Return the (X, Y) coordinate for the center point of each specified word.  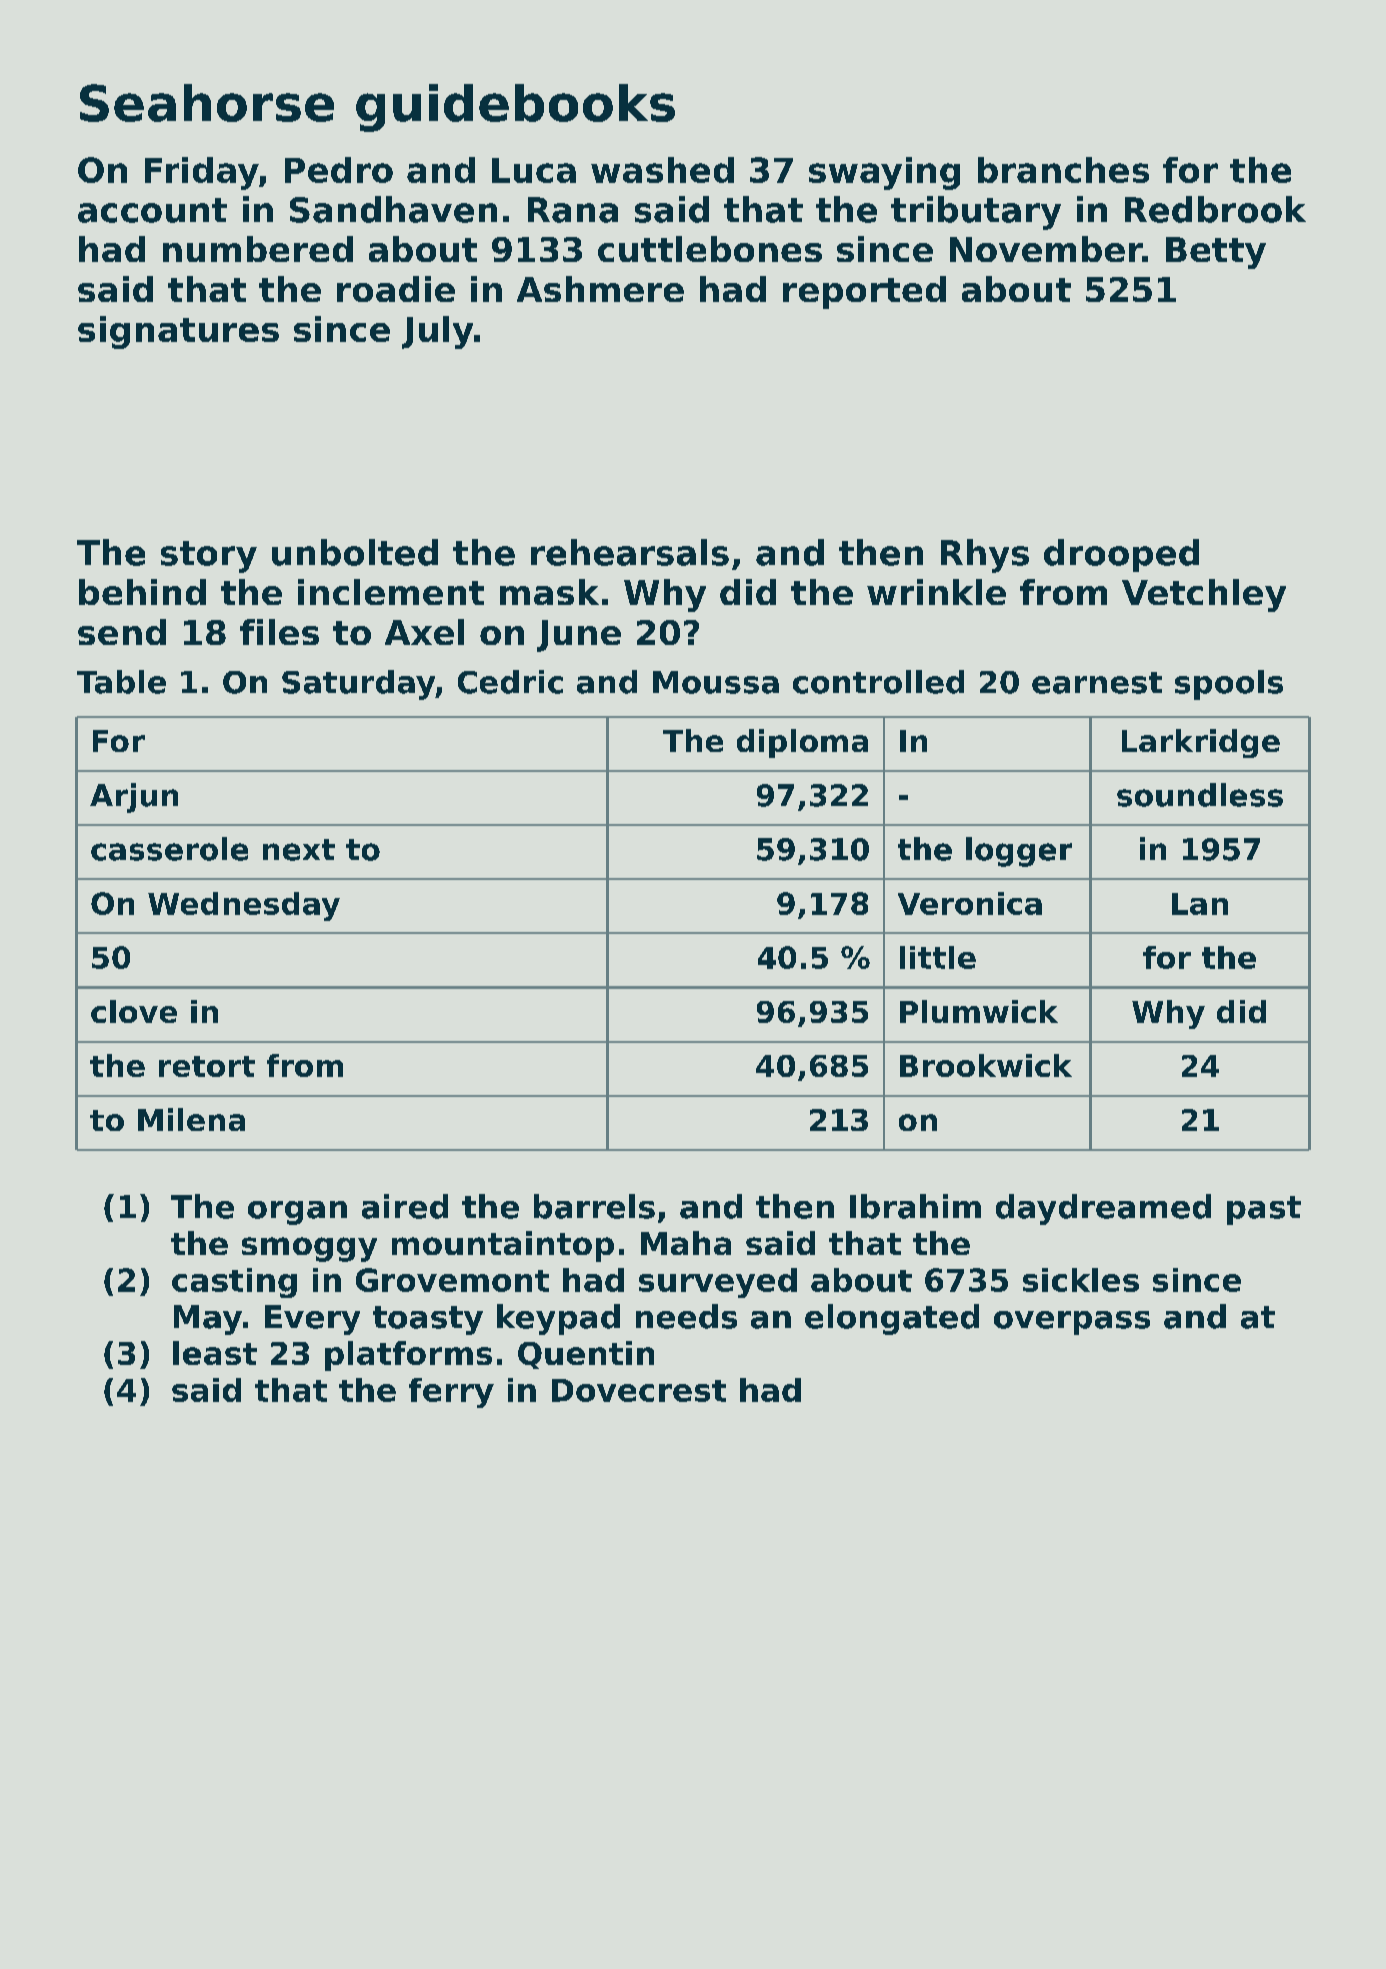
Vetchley (1204, 595)
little (938, 957)
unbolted (355, 552)
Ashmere (600, 289)
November (1046, 249)
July (437, 332)
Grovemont (452, 1280)
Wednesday (244, 906)
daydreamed (1103, 1209)
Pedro (339, 170)
